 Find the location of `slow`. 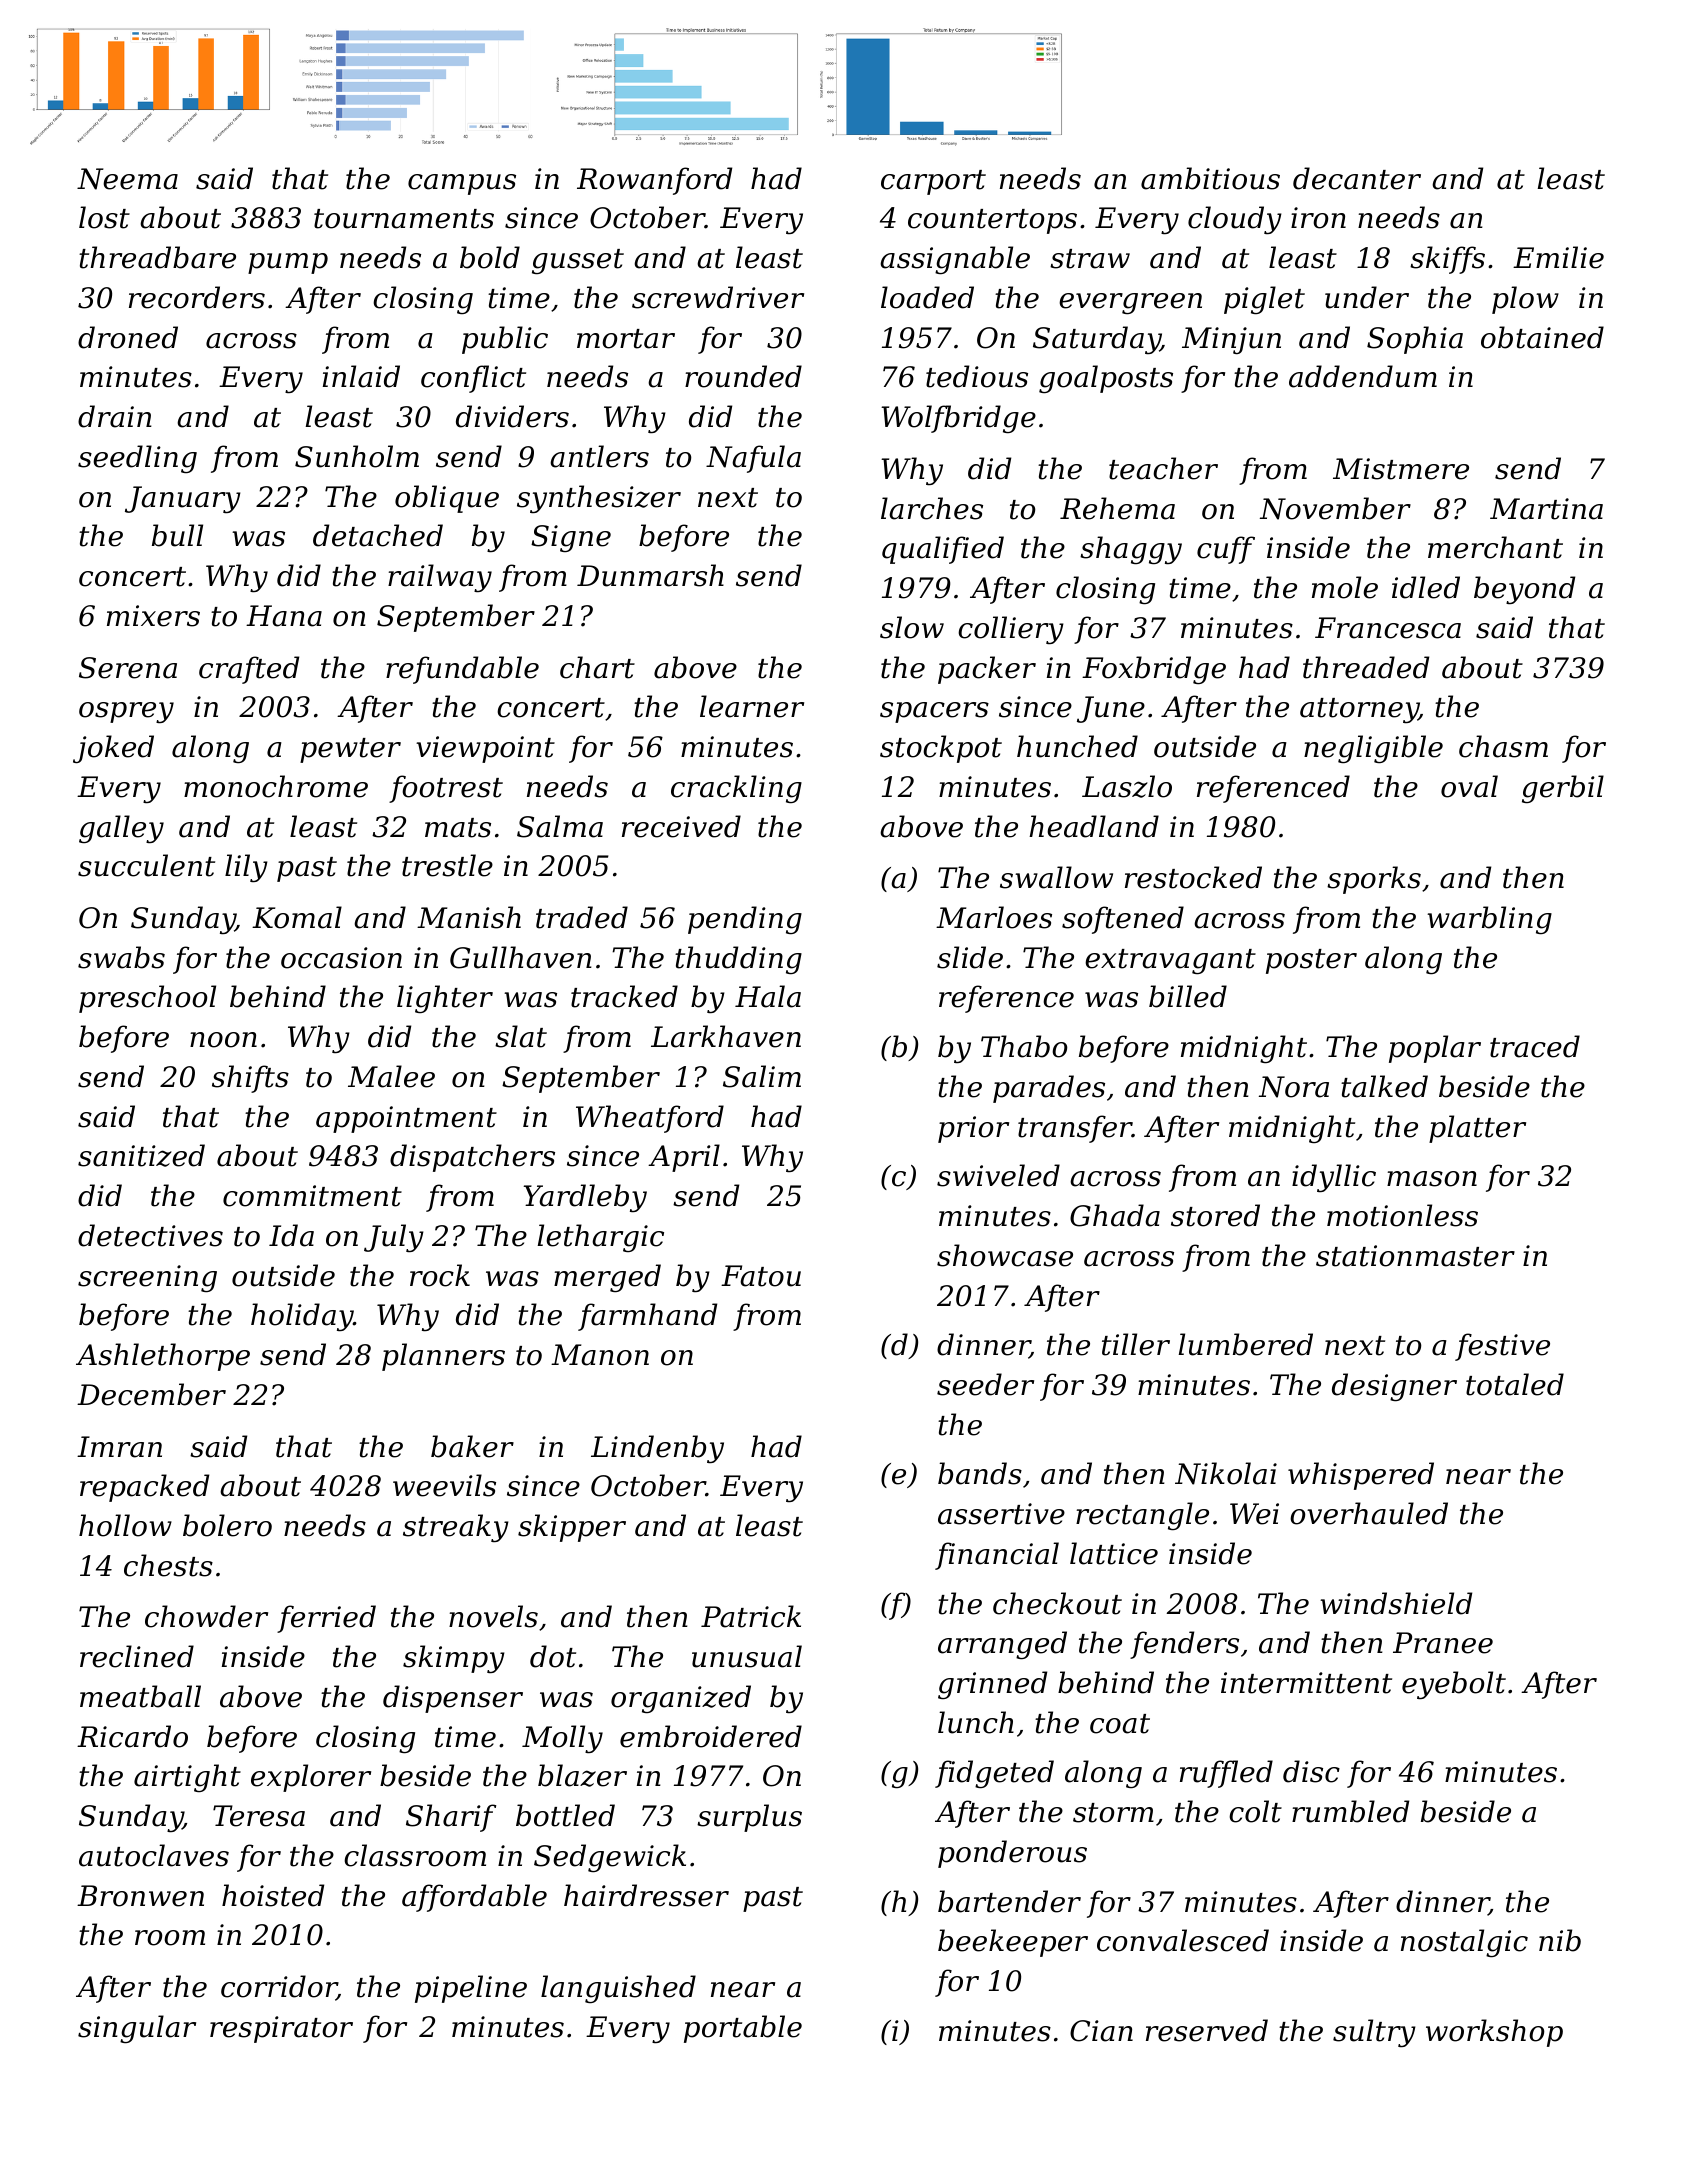

slow is located at coordinates (912, 627).
